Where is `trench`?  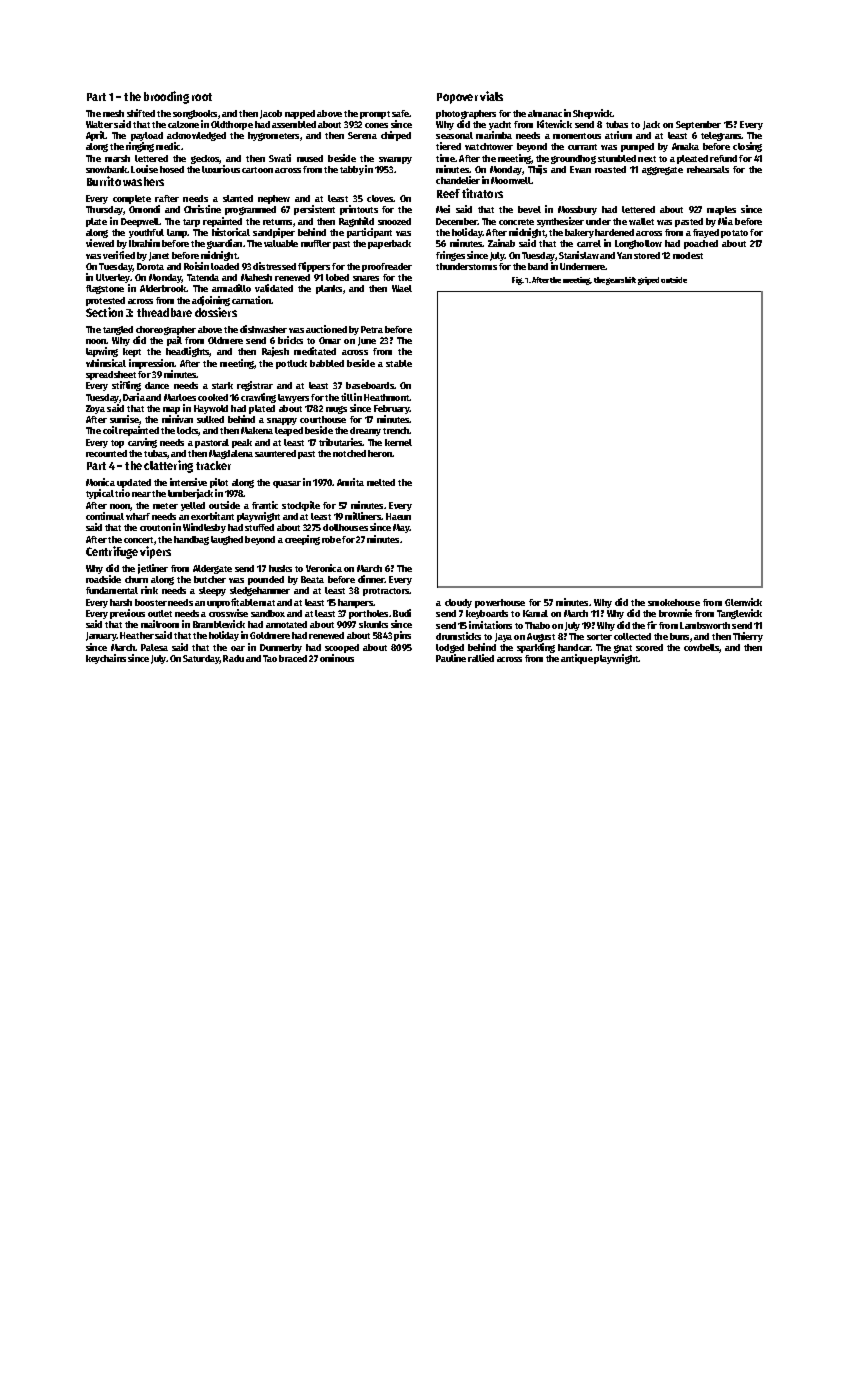 trench is located at coordinates (396, 430).
